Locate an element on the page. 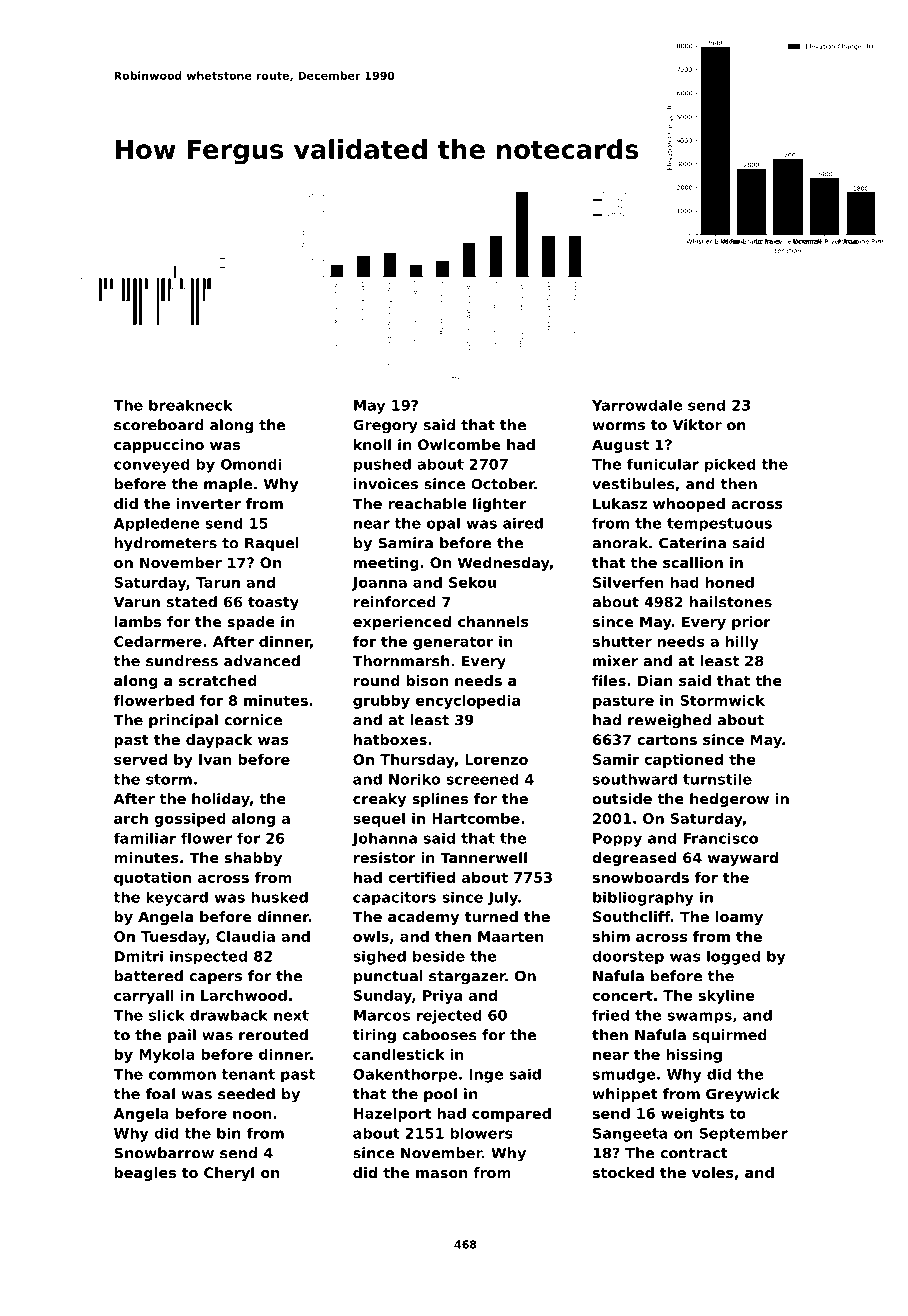 Image resolution: width=908 pixels, height=1316 pixels. pail is located at coordinates (182, 1036).
